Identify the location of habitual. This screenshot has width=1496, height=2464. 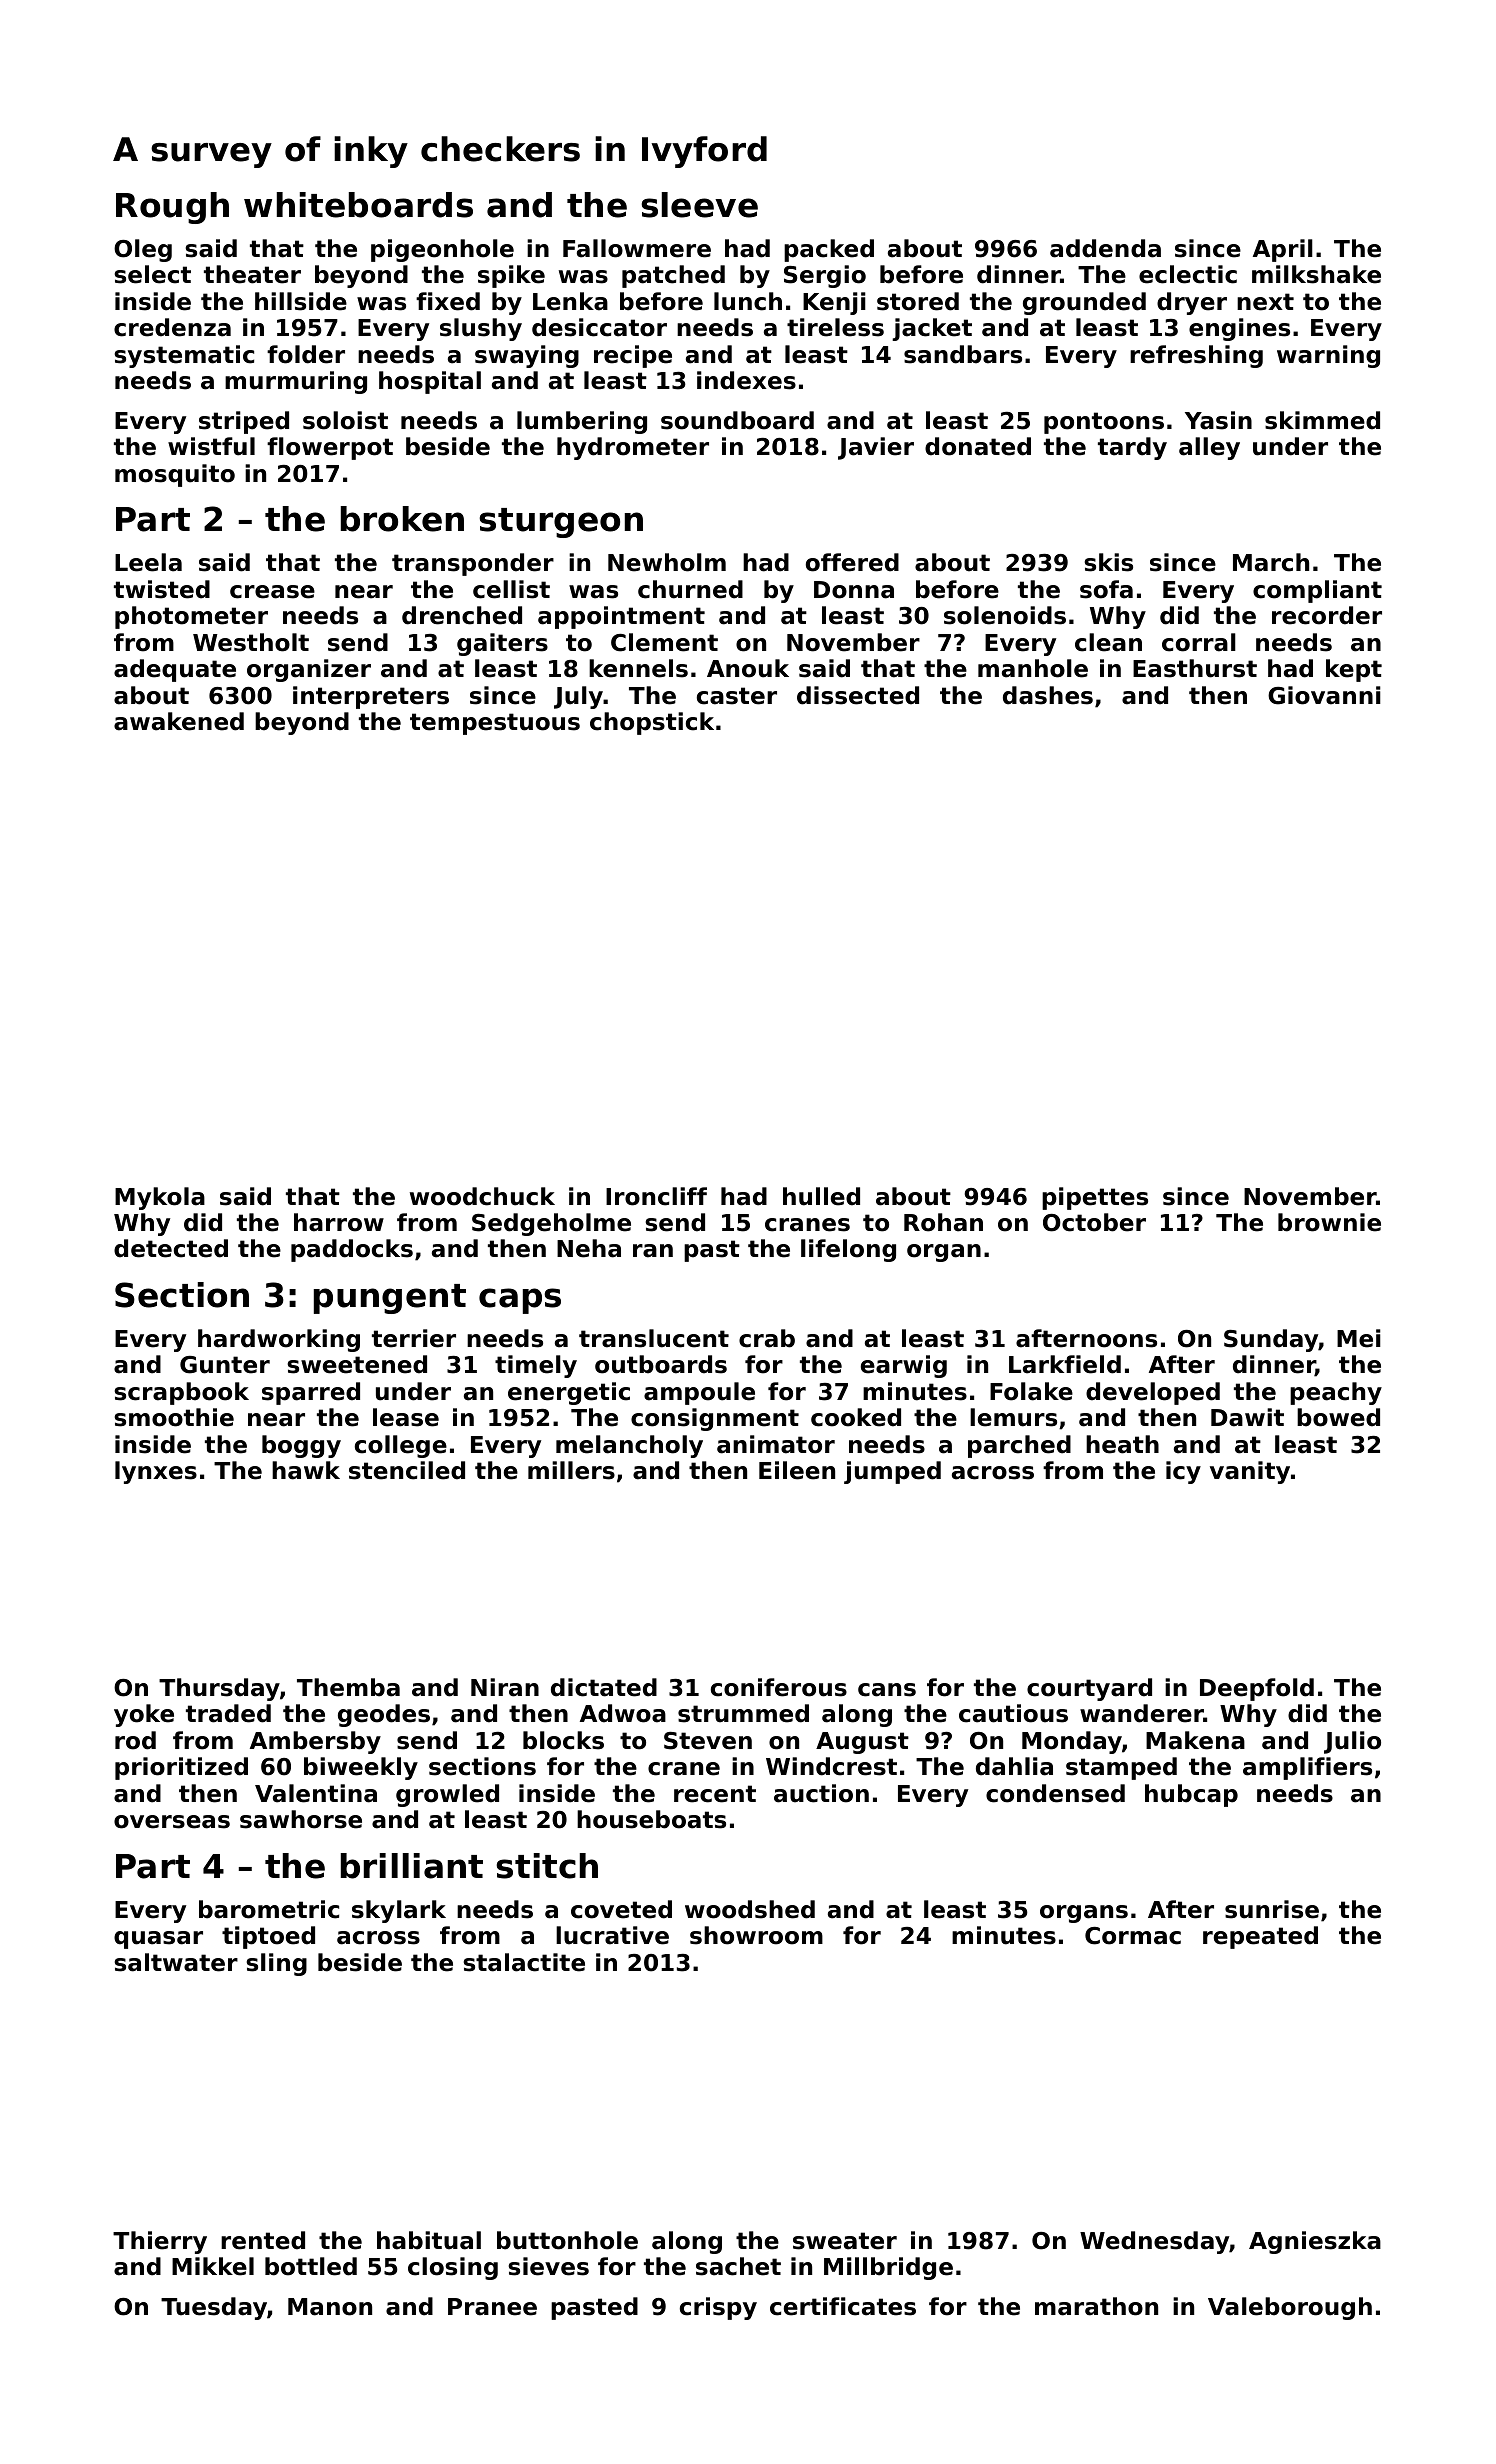
(429, 2240).
